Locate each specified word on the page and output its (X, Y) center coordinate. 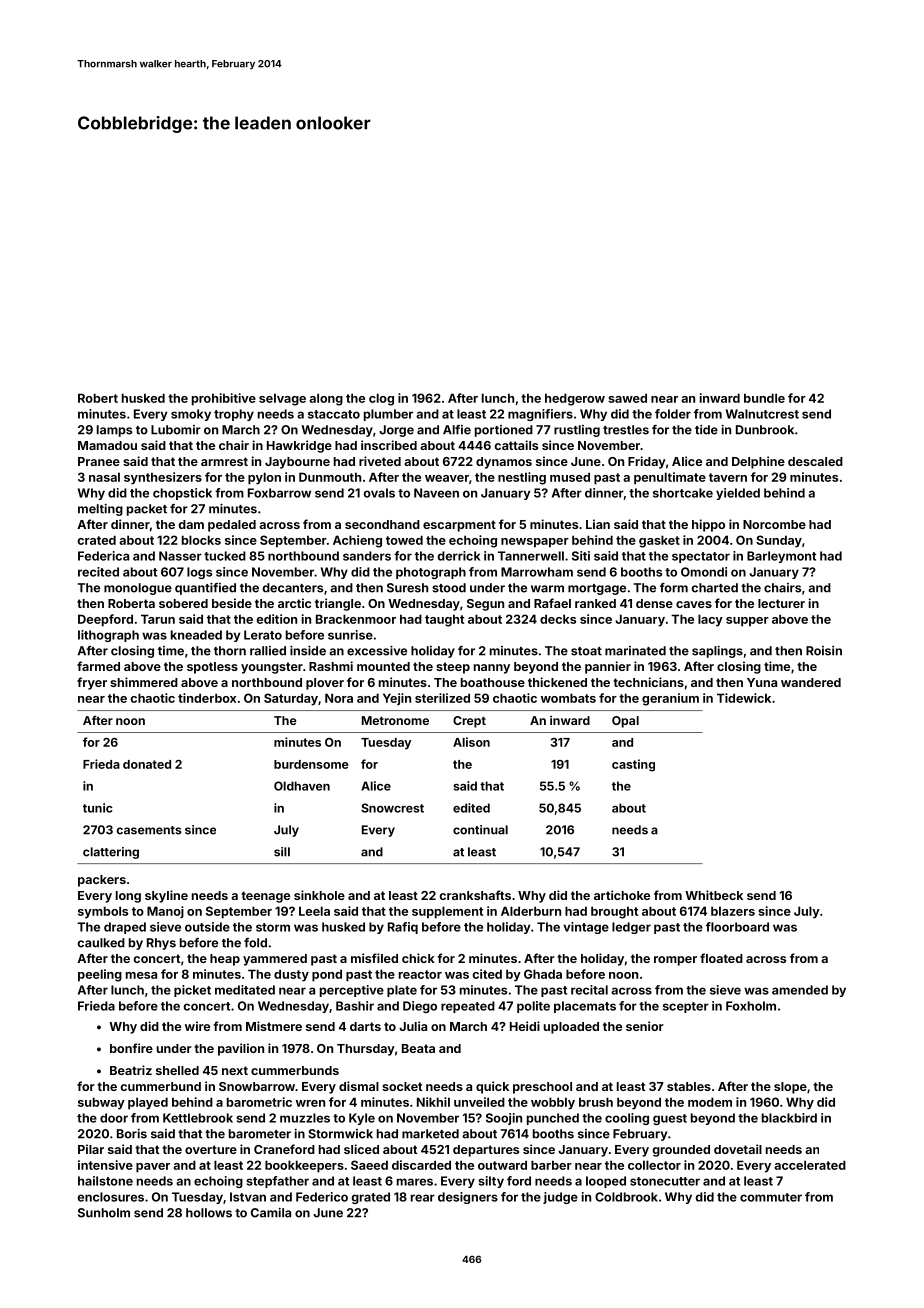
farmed (98, 666)
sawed (627, 398)
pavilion (241, 1049)
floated (721, 958)
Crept (469, 722)
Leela (314, 911)
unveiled (479, 1102)
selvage (282, 399)
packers (102, 881)
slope (790, 1088)
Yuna (762, 682)
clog (381, 399)
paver (153, 1168)
